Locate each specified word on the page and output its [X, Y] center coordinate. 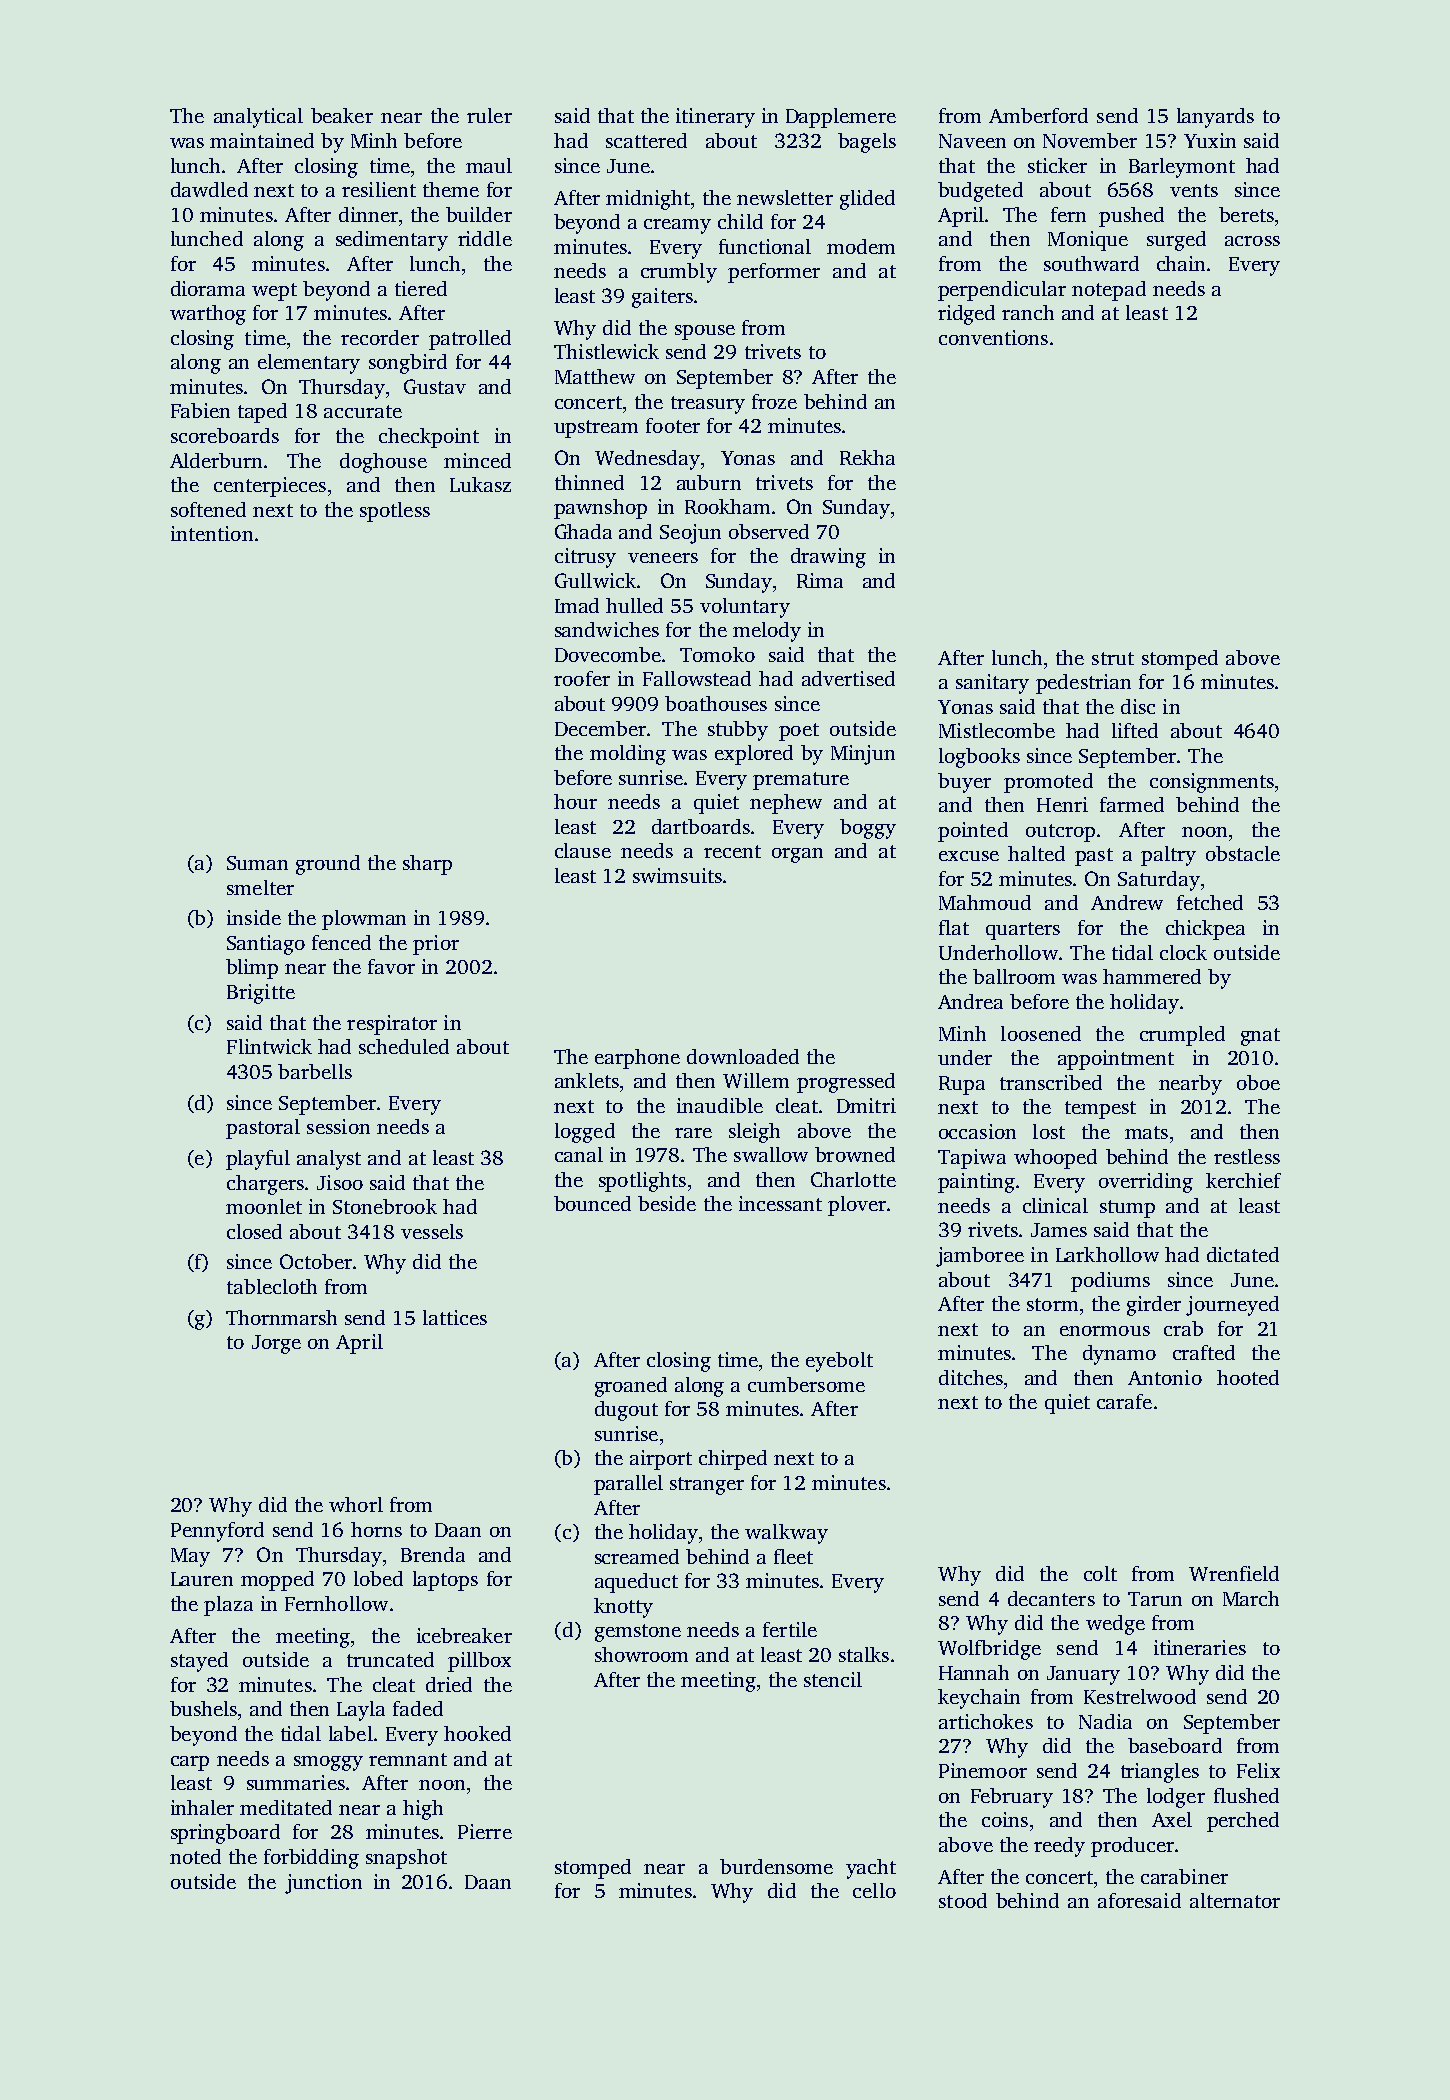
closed [254, 1231]
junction [323, 1884]
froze [774, 401]
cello [874, 1890]
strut [1113, 658]
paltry [1168, 856]
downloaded [743, 1056]
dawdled [209, 189]
